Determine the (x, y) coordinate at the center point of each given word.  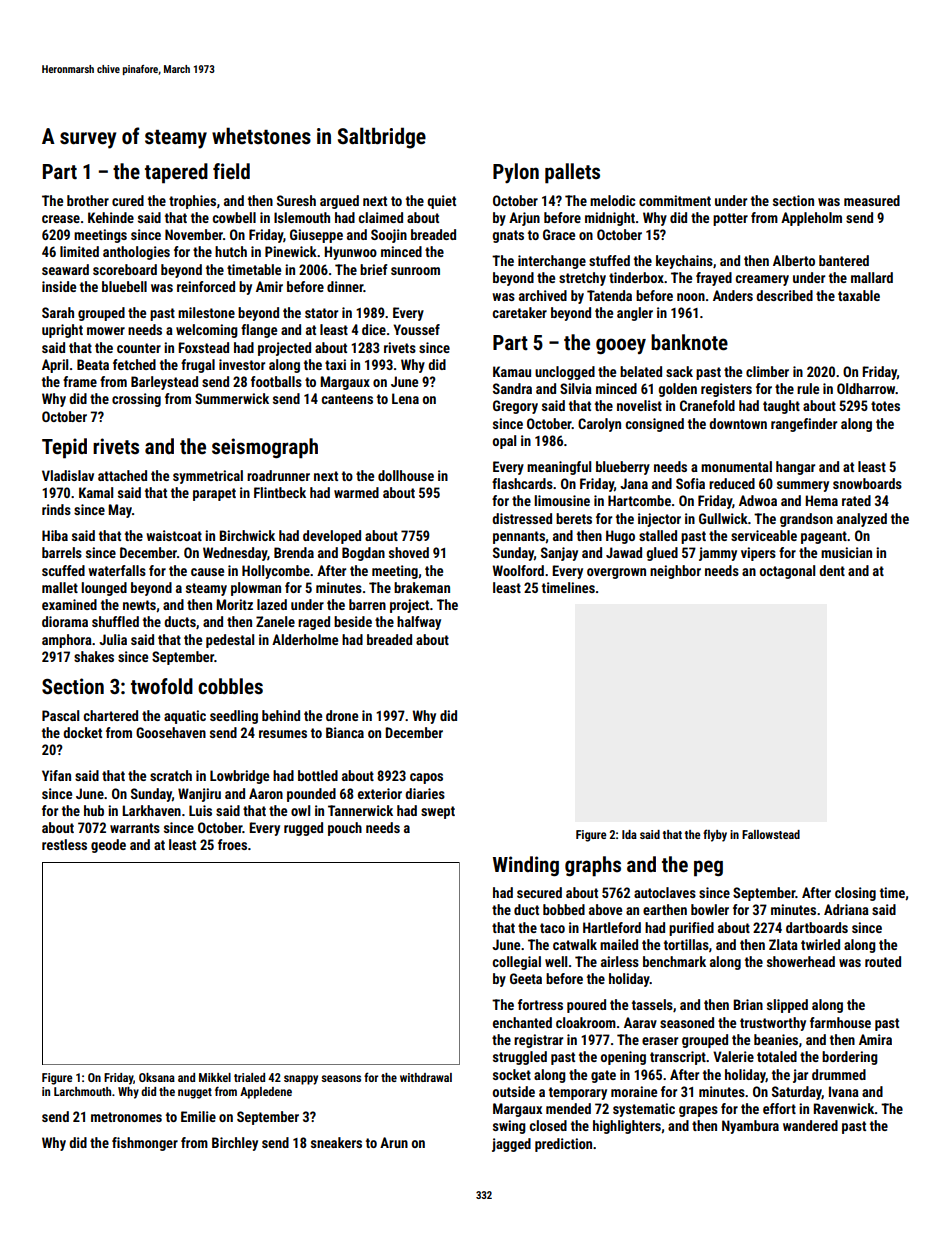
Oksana (157, 1077)
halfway (419, 623)
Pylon (516, 173)
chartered (111, 715)
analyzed (862, 520)
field (231, 171)
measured (872, 200)
